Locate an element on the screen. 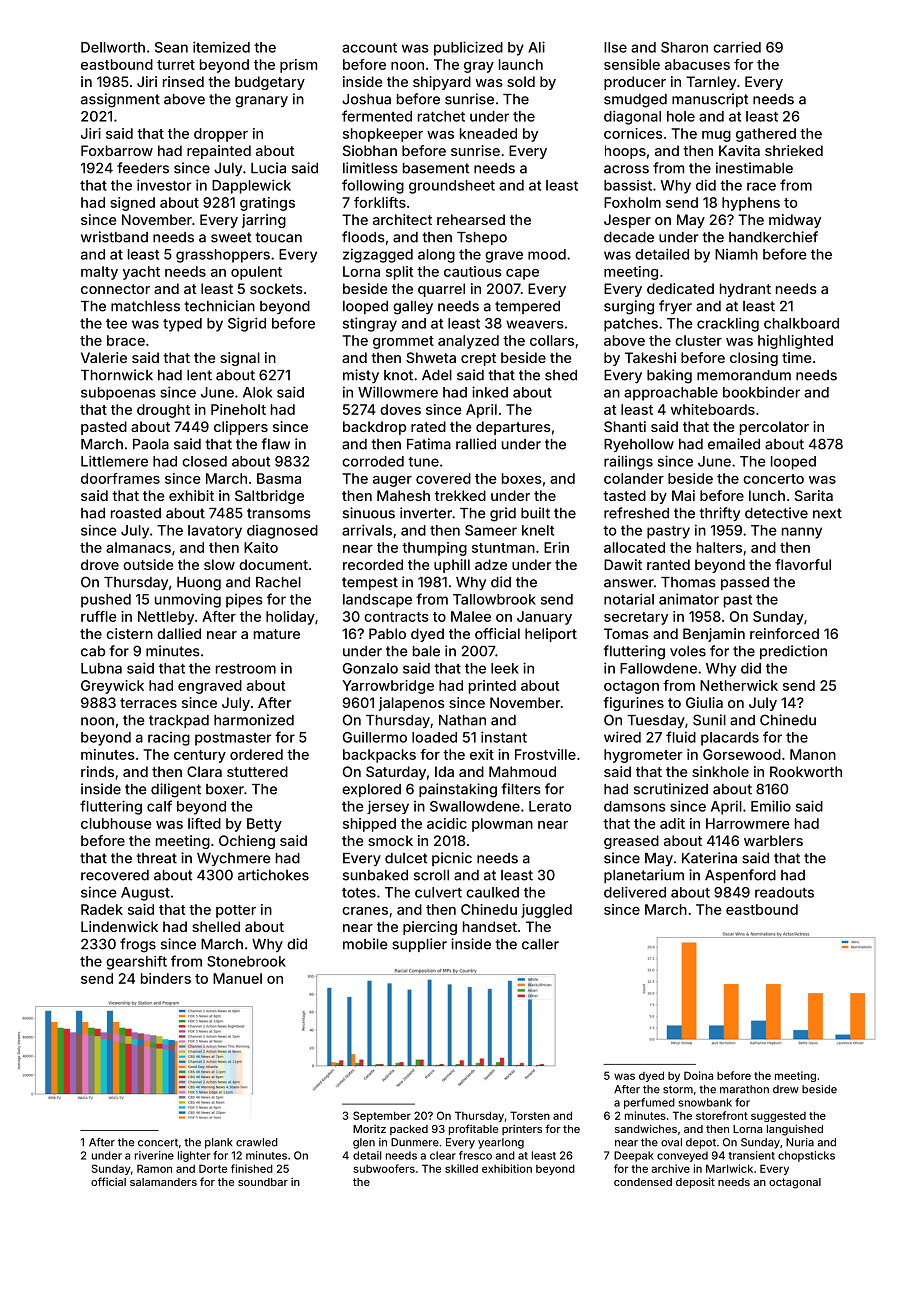  Betty is located at coordinates (264, 825).
